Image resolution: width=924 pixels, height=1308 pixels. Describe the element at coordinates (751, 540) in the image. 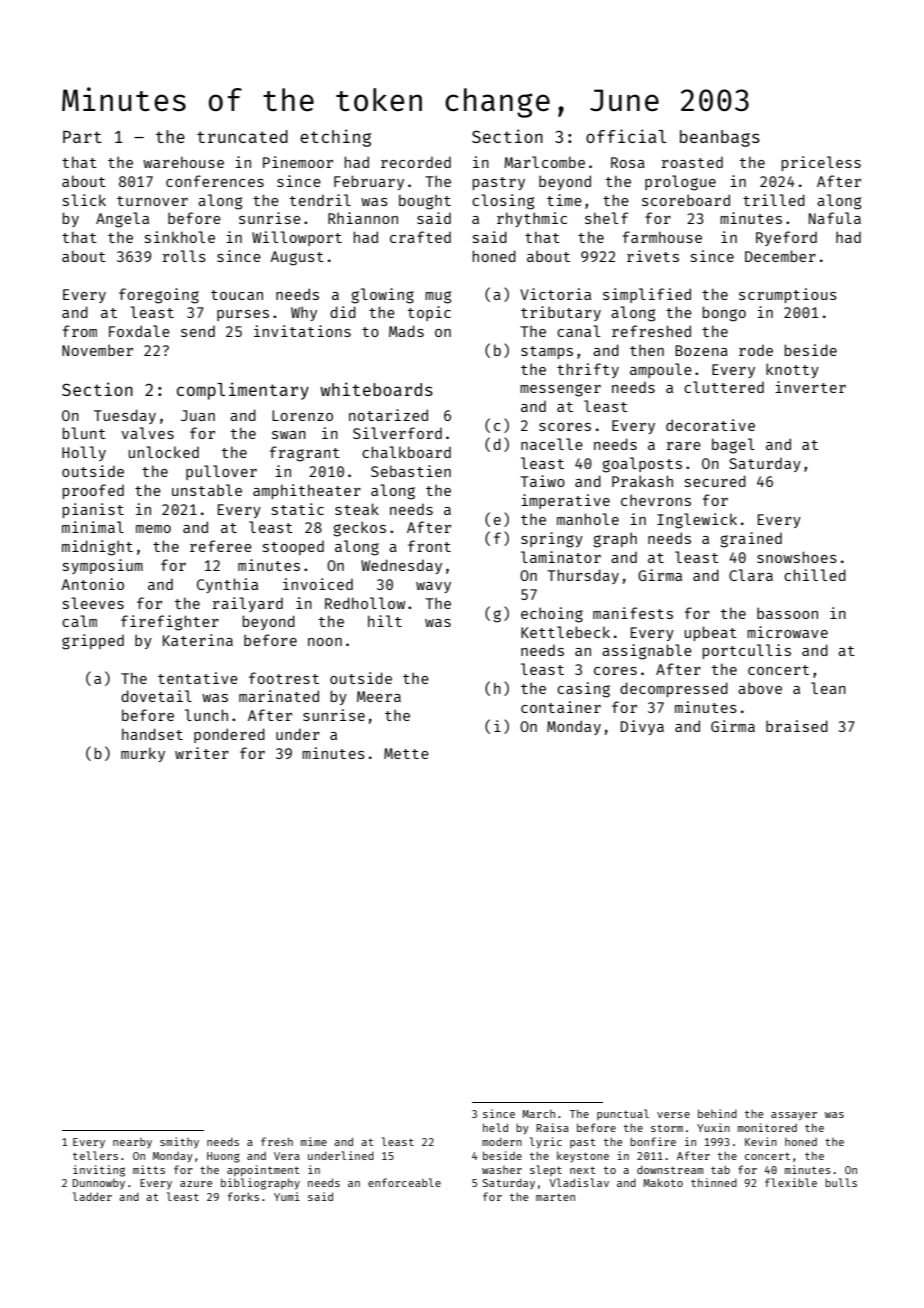

I see `grained` at that location.
